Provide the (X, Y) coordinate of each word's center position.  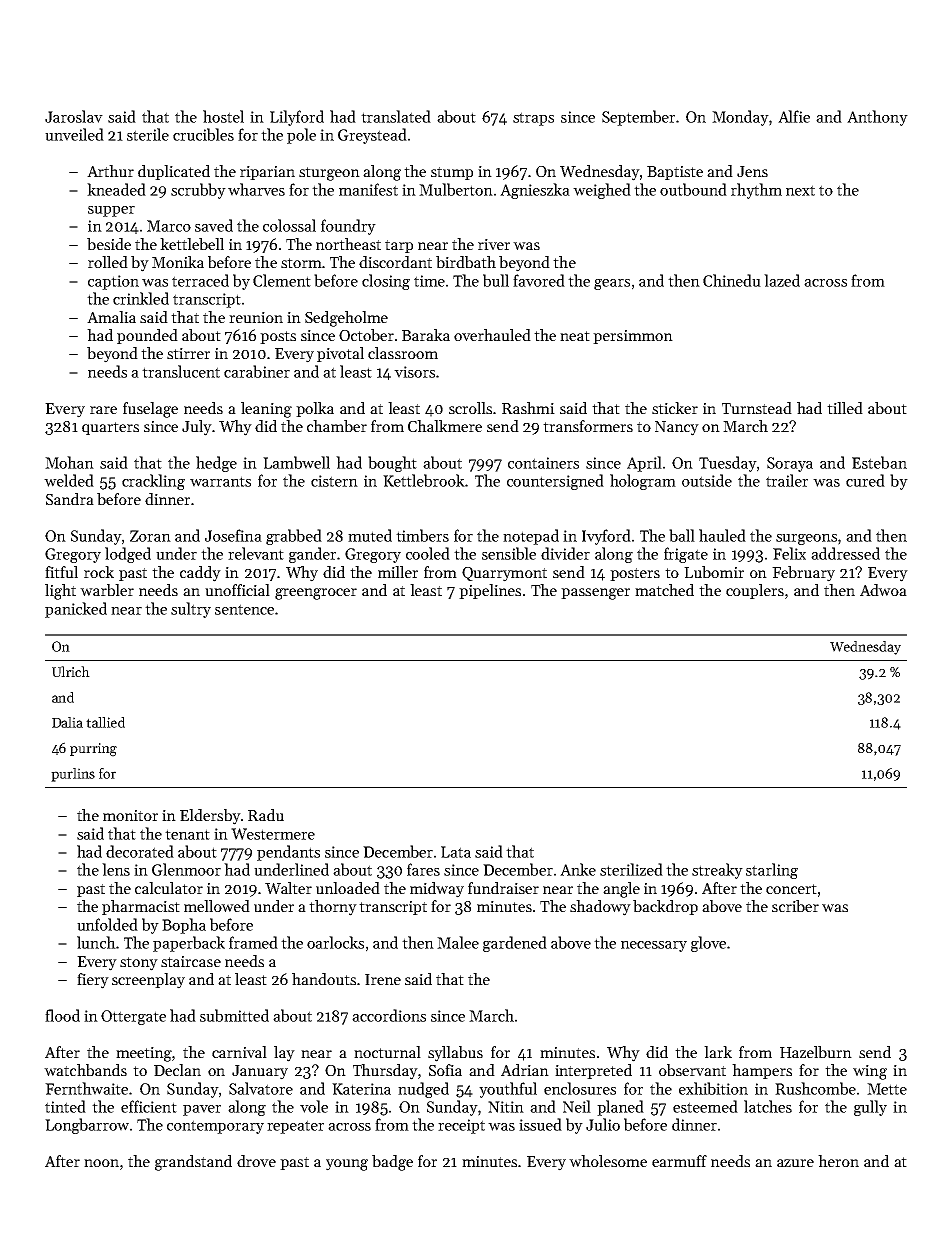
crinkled (141, 298)
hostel (223, 116)
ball (682, 535)
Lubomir (714, 572)
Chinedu (732, 280)
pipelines (490, 591)
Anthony (877, 118)
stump (452, 173)
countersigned (555, 482)
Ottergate (133, 1017)
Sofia (445, 1070)
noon (101, 1163)
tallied (105, 722)
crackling (153, 482)
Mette (887, 1089)
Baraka (426, 335)
